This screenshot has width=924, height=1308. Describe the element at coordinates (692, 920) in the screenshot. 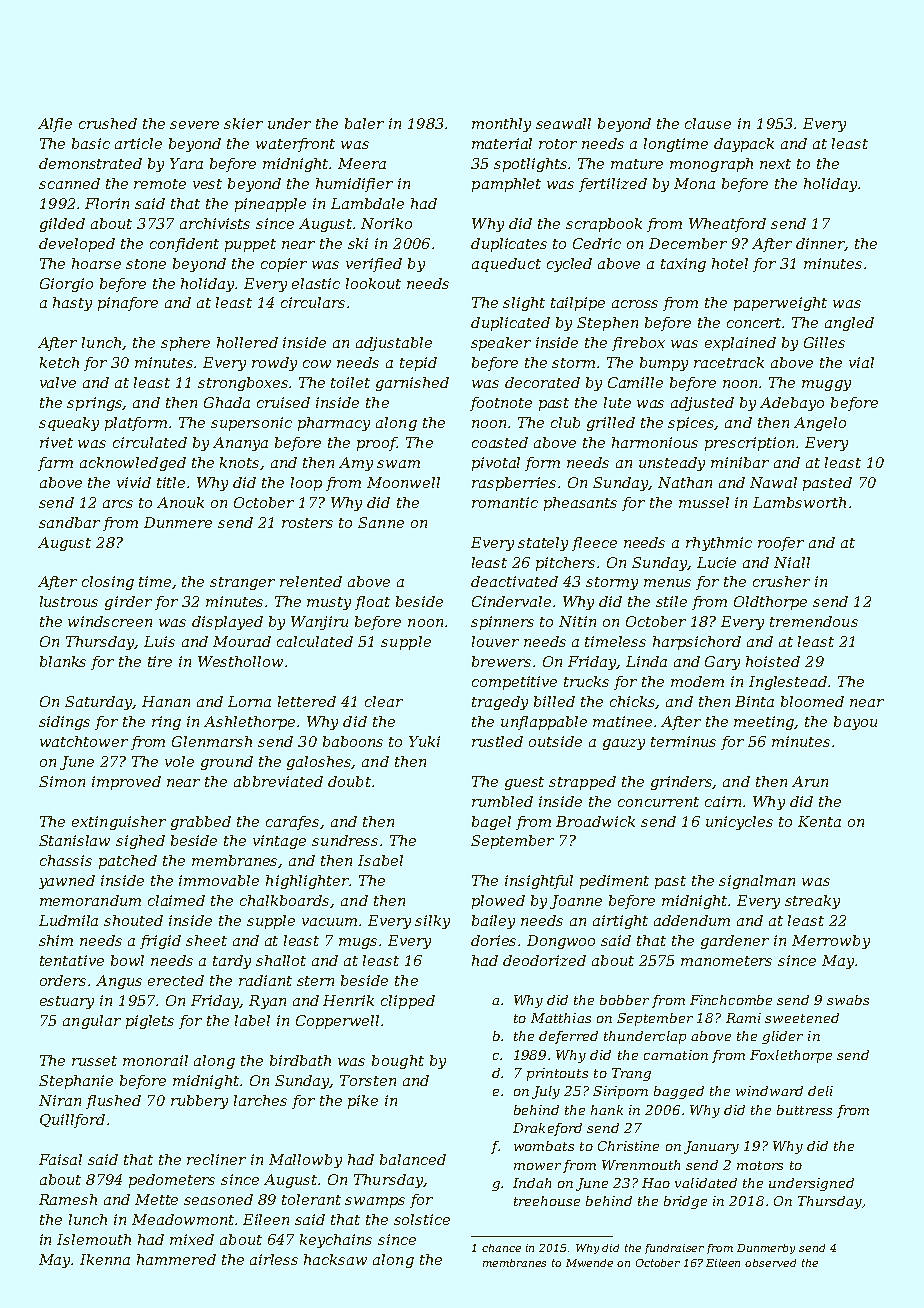

I see `addendum` at that location.
